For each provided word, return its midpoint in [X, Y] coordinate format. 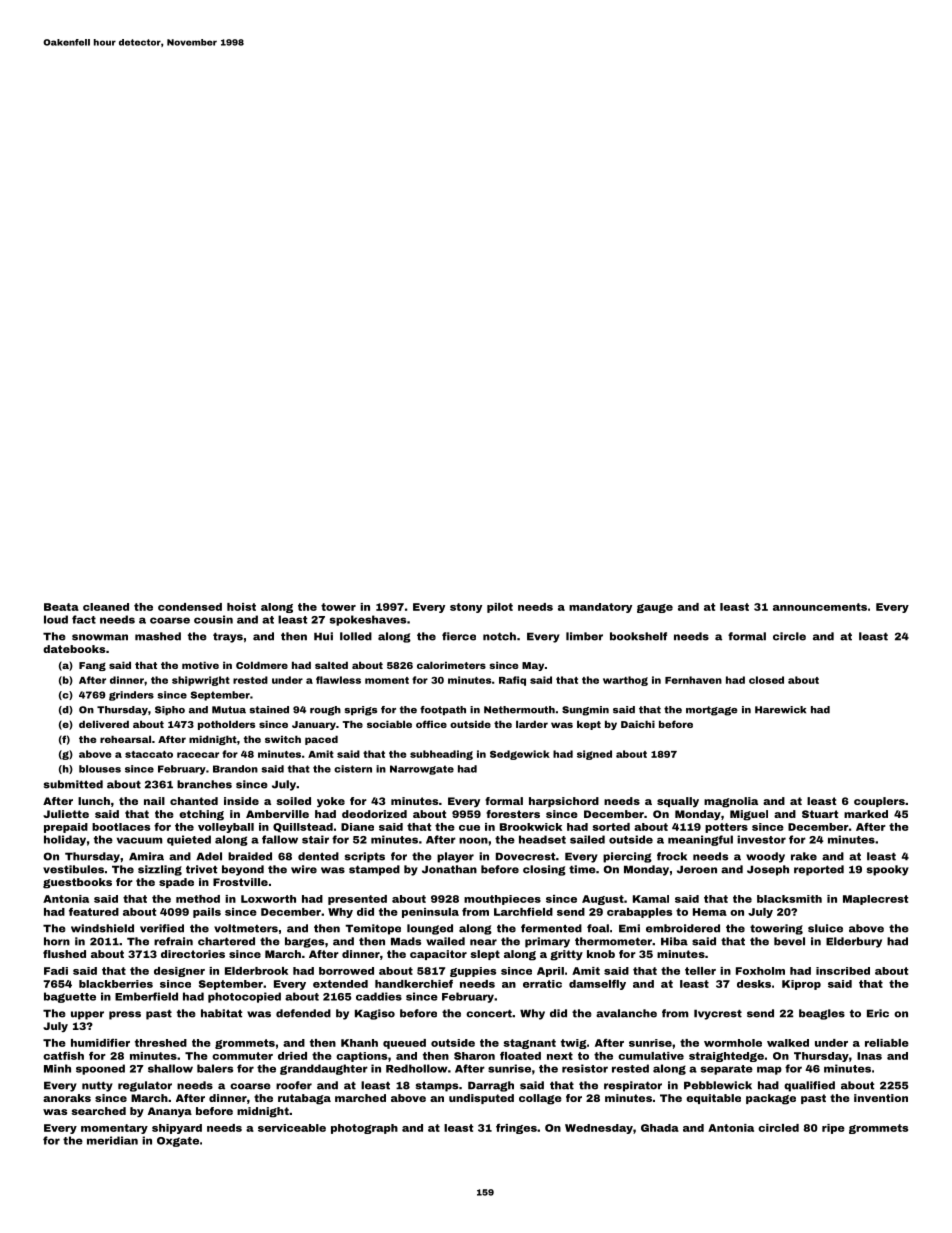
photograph [364, 1129]
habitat [221, 1013]
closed [766, 680]
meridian [112, 1140]
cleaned [106, 607]
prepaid [66, 828]
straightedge [726, 1057]
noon [473, 840]
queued [404, 1044]
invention [881, 1098]
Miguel [749, 815]
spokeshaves [368, 620]
